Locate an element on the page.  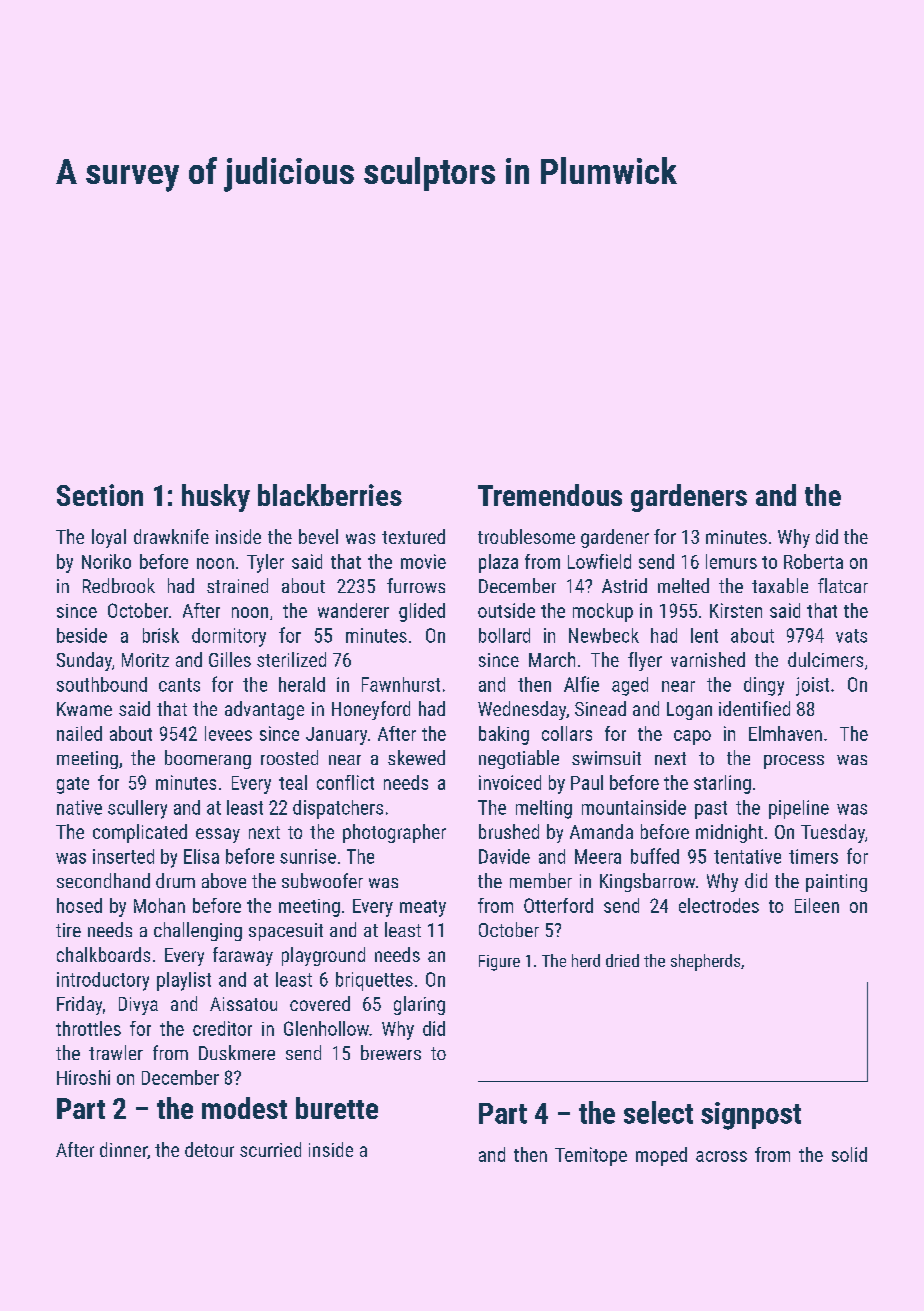
lemurs is located at coordinates (731, 561).
